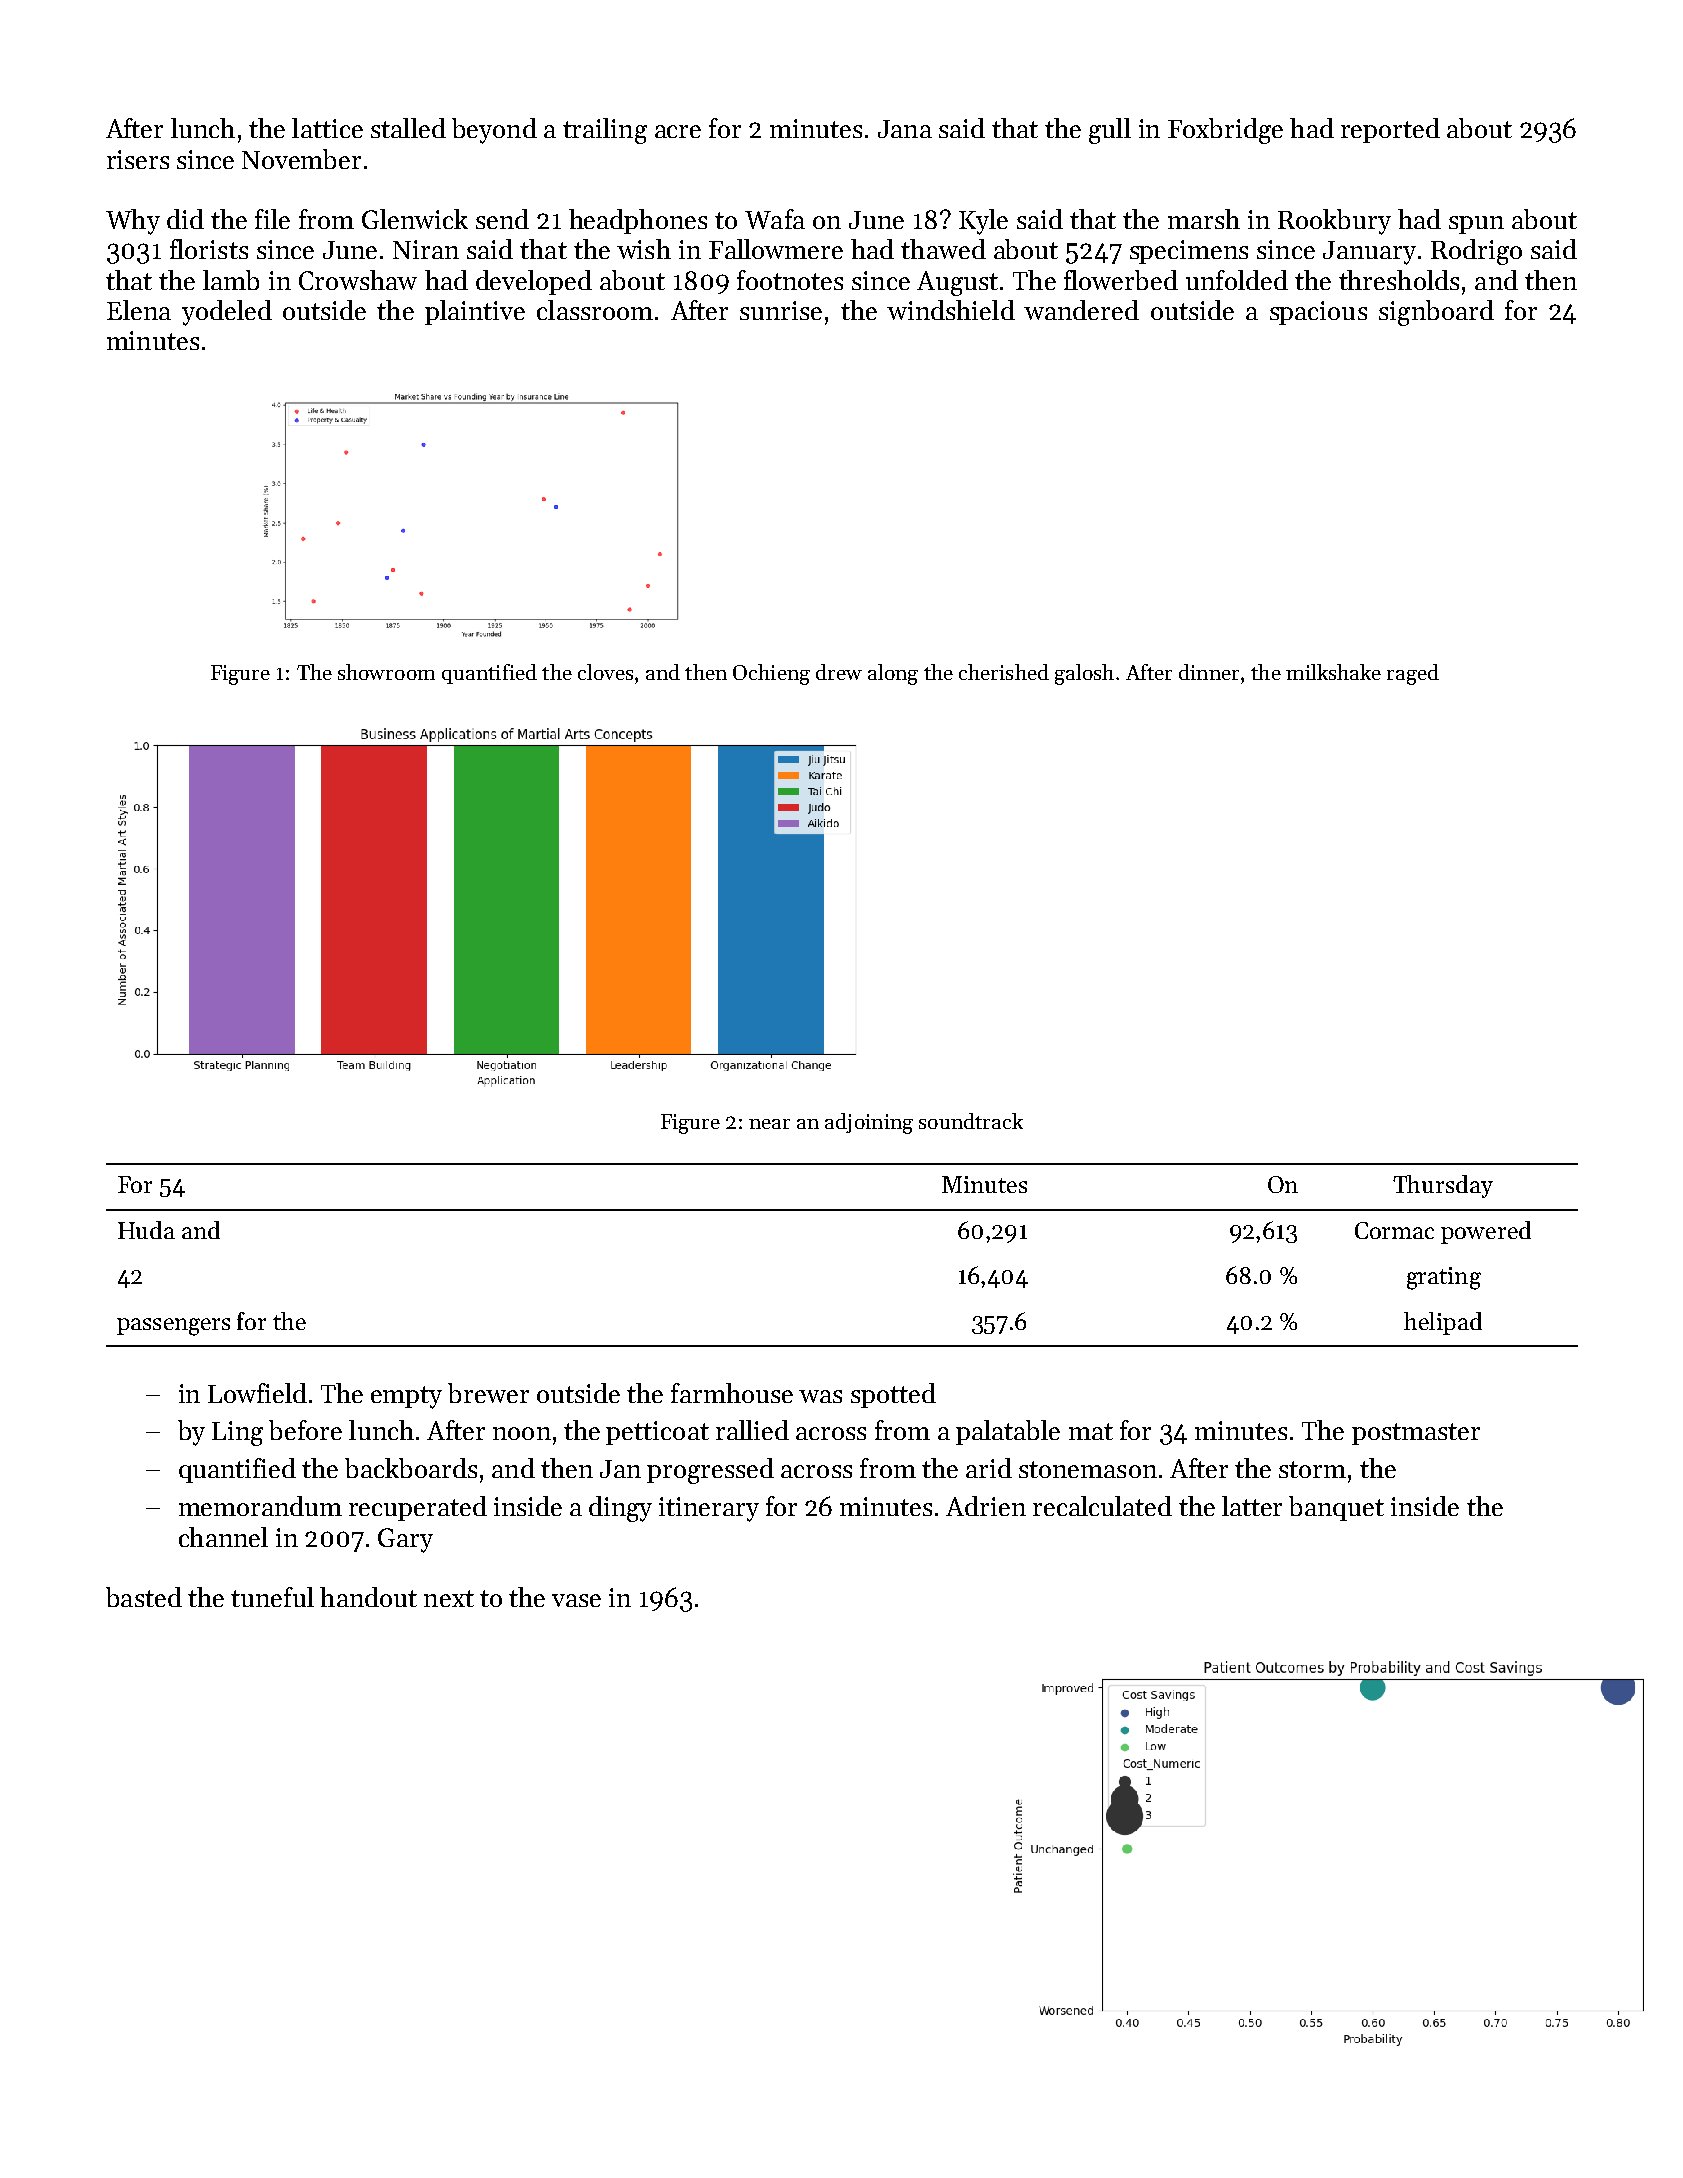 This image has width=1683, height=2178. What do you see at coordinates (1008, 1432) in the image?
I see `palatable` at bounding box center [1008, 1432].
